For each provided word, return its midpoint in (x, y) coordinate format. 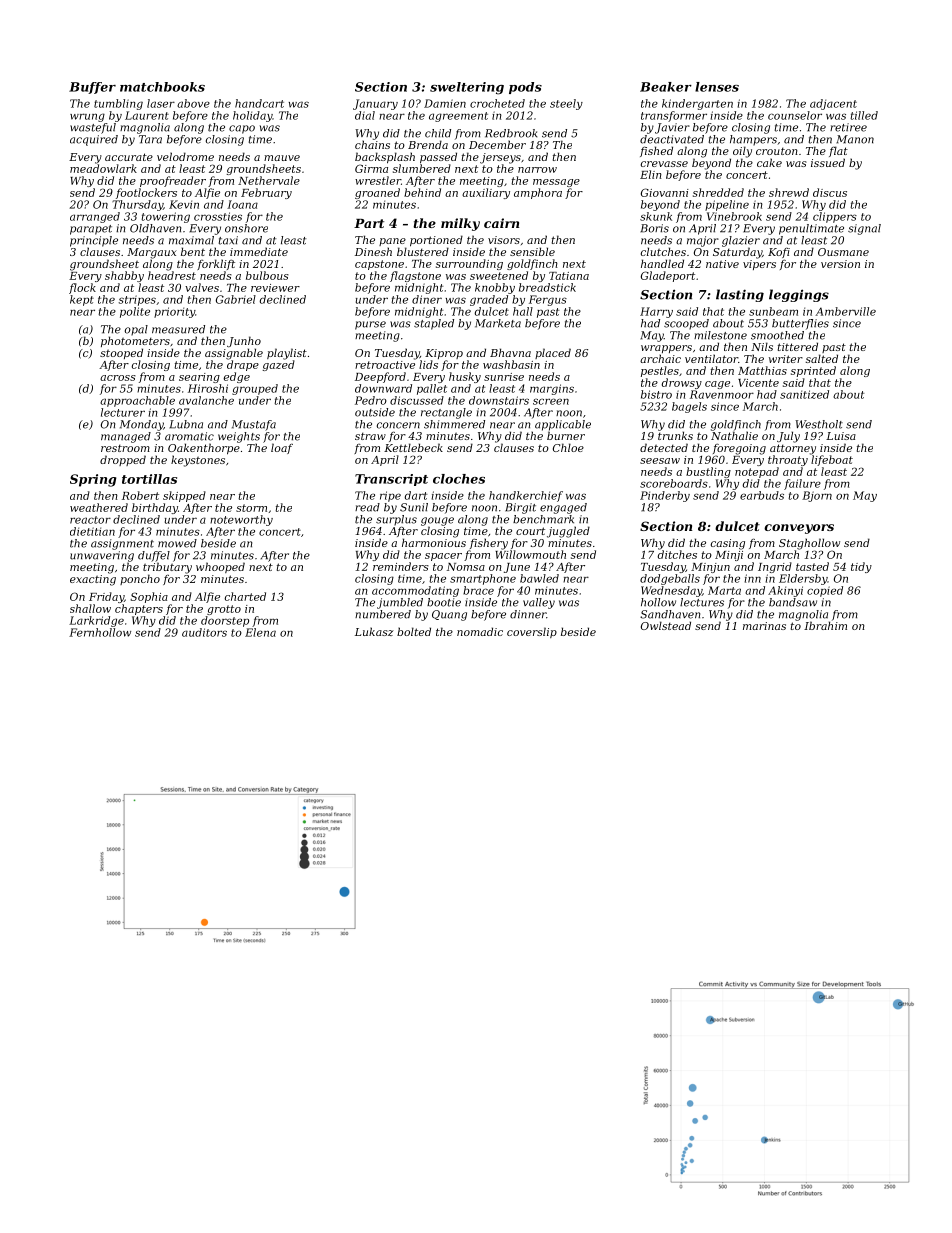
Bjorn (817, 496)
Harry (656, 312)
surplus (396, 520)
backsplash (385, 158)
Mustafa (254, 425)
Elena (260, 632)
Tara (150, 139)
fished (656, 151)
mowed (177, 543)
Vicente (758, 383)
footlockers (146, 193)
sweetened (499, 275)
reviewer (275, 288)
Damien (445, 103)
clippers (835, 217)
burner (566, 435)
